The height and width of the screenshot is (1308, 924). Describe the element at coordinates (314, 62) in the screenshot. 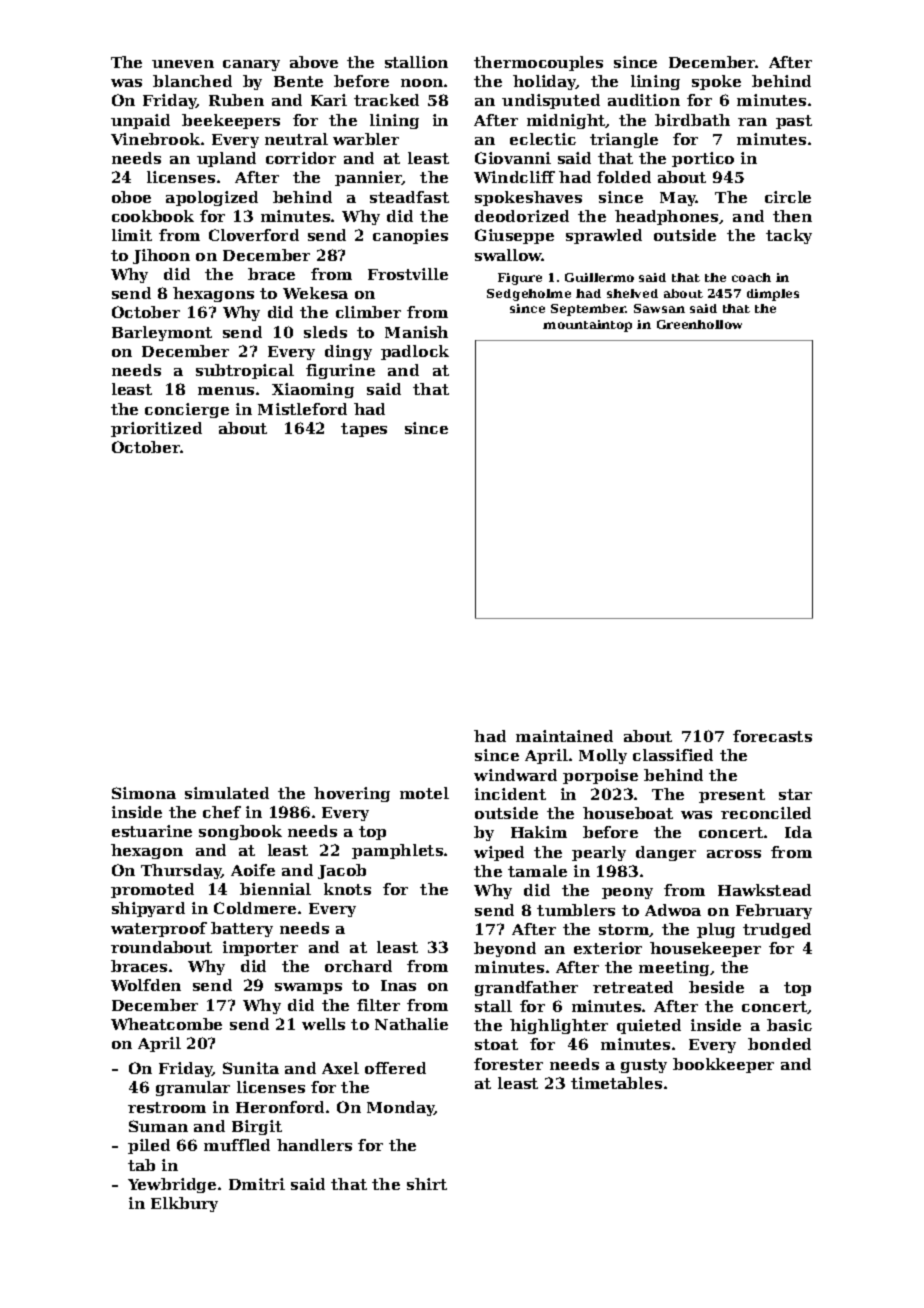

I see `above` at that location.
